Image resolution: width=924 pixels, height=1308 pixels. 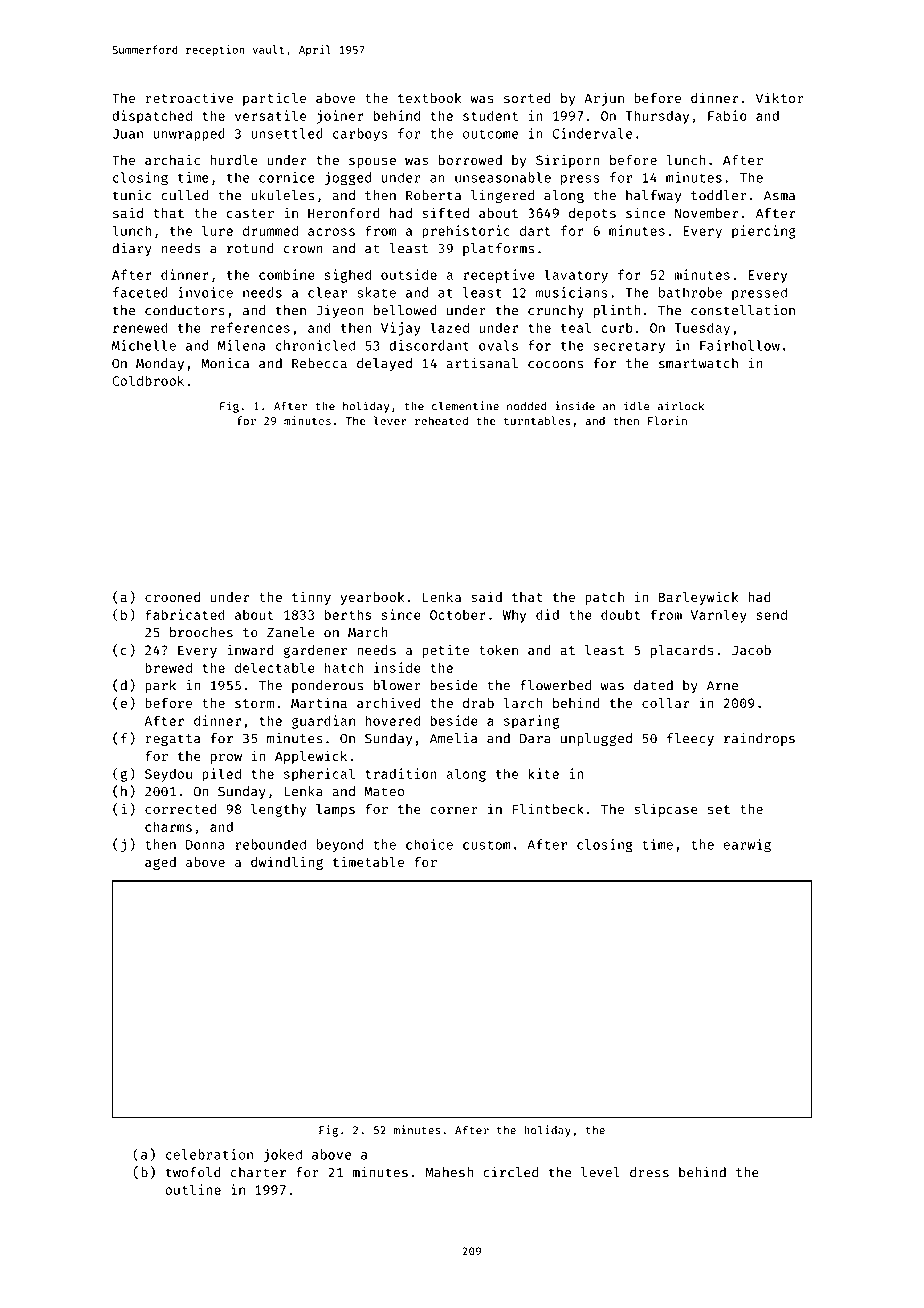 What do you see at coordinates (555, 365) in the document?
I see `cocoons` at bounding box center [555, 365].
